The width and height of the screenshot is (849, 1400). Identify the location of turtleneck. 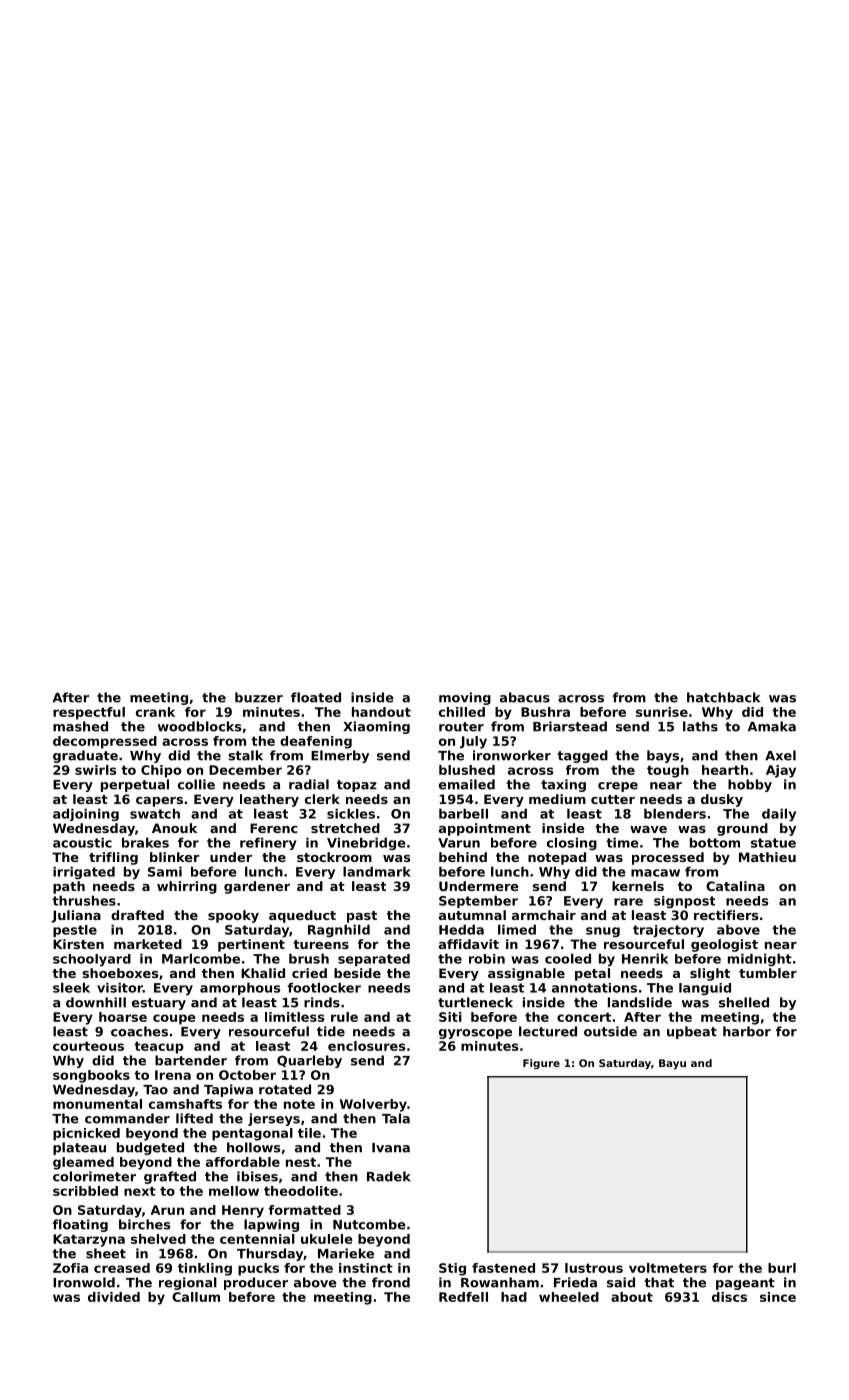
(475, 1002).
